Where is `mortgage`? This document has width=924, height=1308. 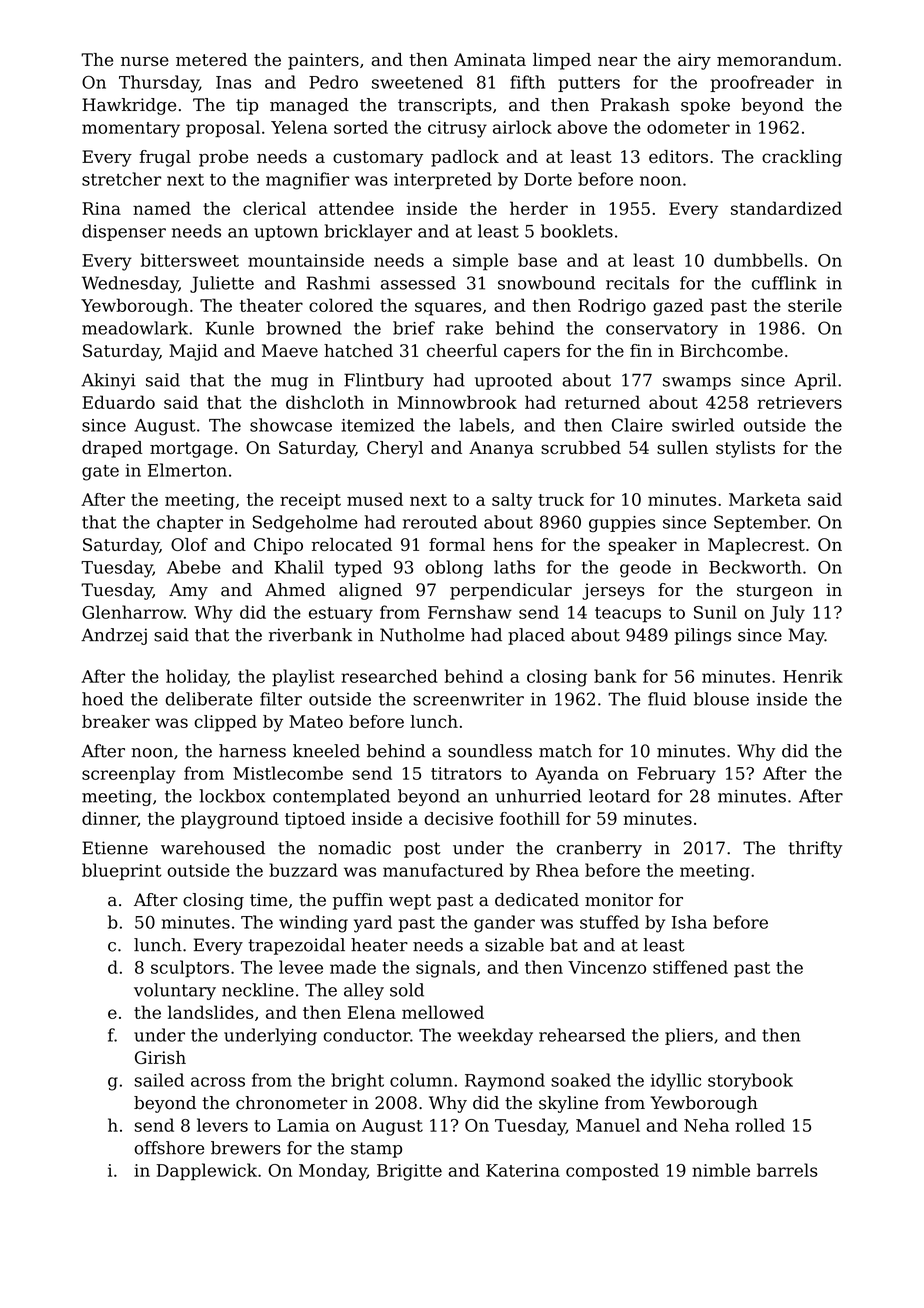 mortgage is located at coordinates (191, 450).
